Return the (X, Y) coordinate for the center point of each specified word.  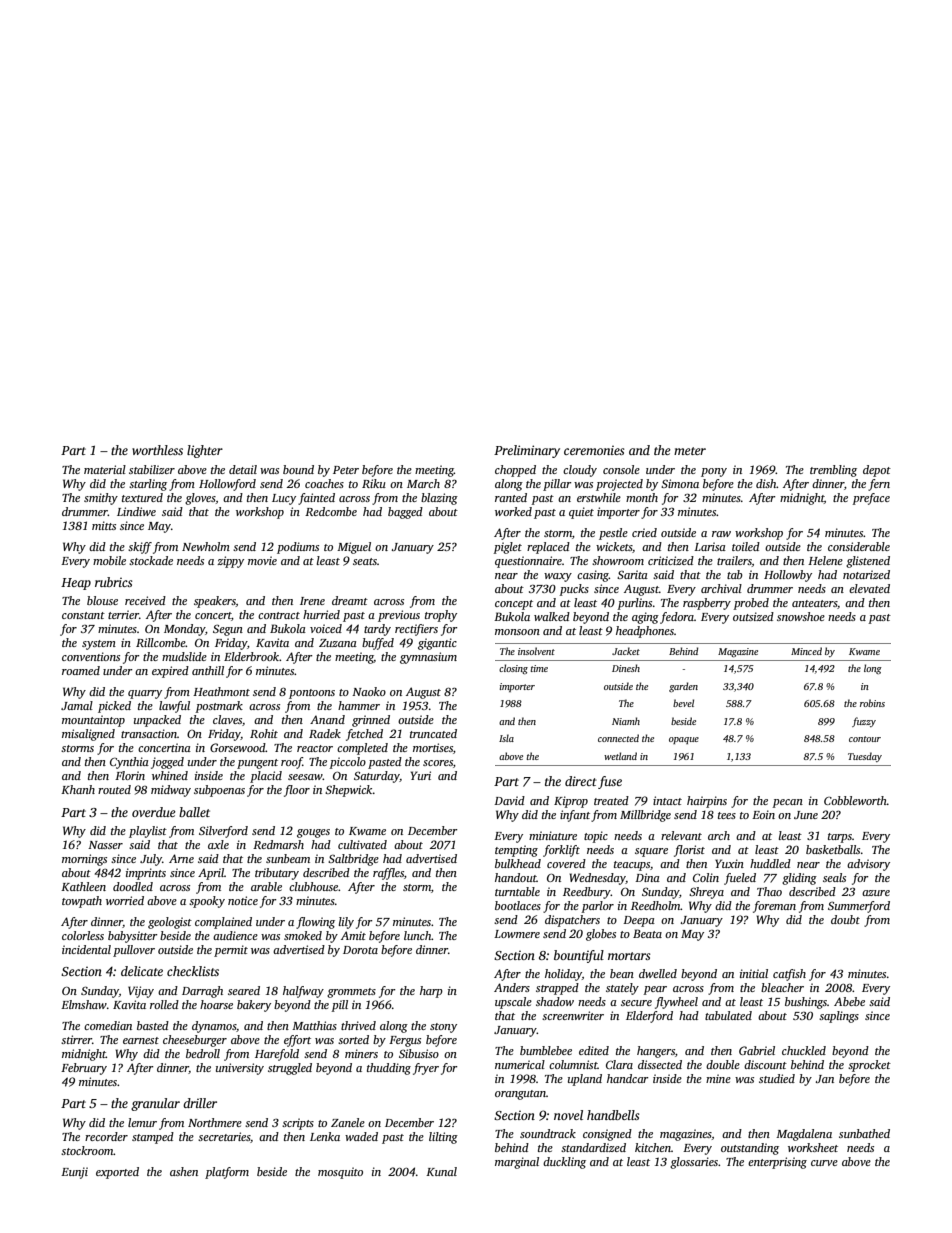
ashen (184, 1171)
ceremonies (594, 450)
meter (690, 451)
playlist (148, 832)
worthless (157, 450)
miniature (553, 835)
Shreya (706, 893)
